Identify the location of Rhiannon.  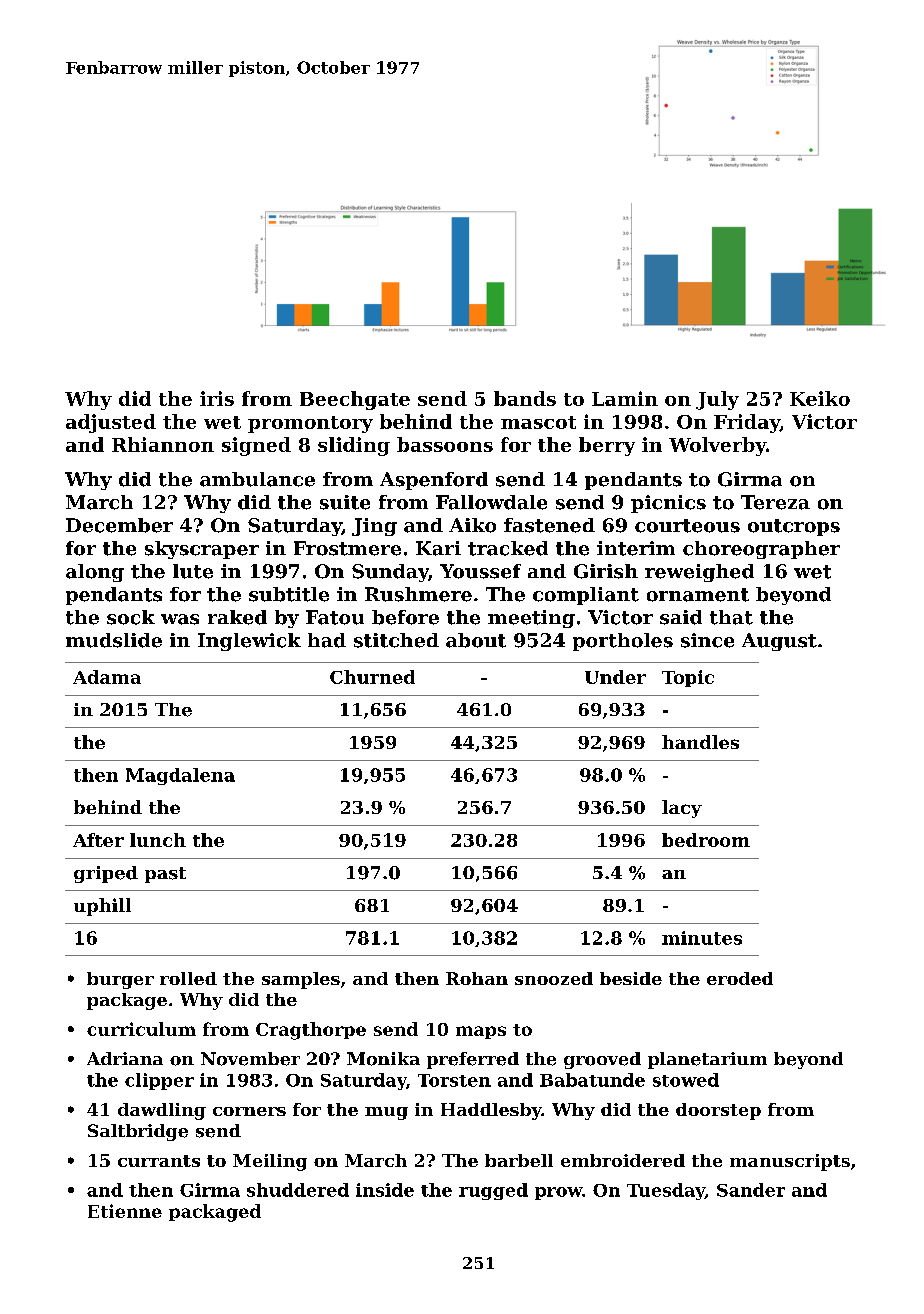
(163, 444).
